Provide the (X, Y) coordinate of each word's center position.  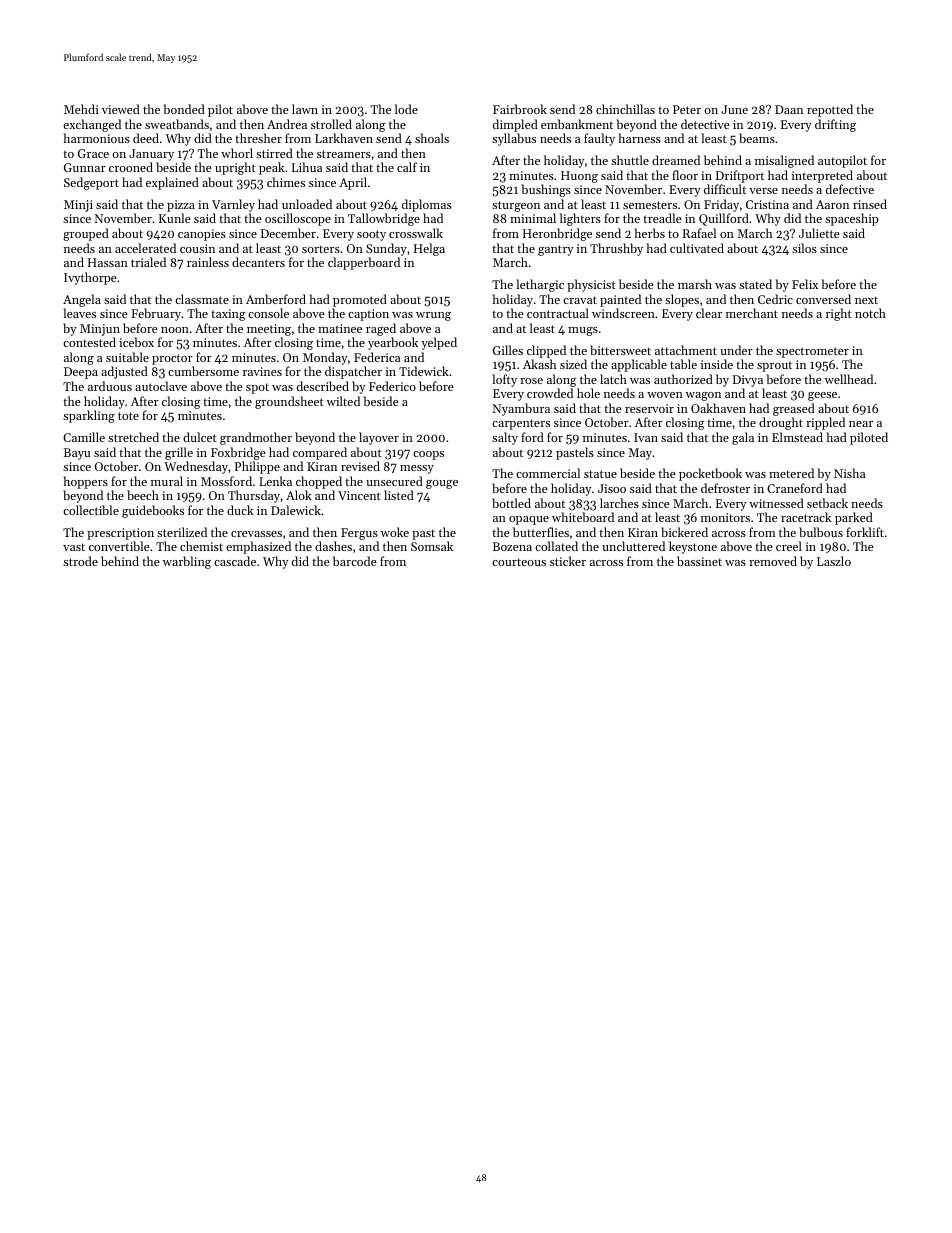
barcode (355, 561)
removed (773, 561)
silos (804, 248)
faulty (599, 139)
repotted (830, 110)
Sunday (386, 249)
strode (80, 561)
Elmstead (797, 437)
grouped (86, 234)
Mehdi (81, 109)
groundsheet (289, 402)
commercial (548, 473)
